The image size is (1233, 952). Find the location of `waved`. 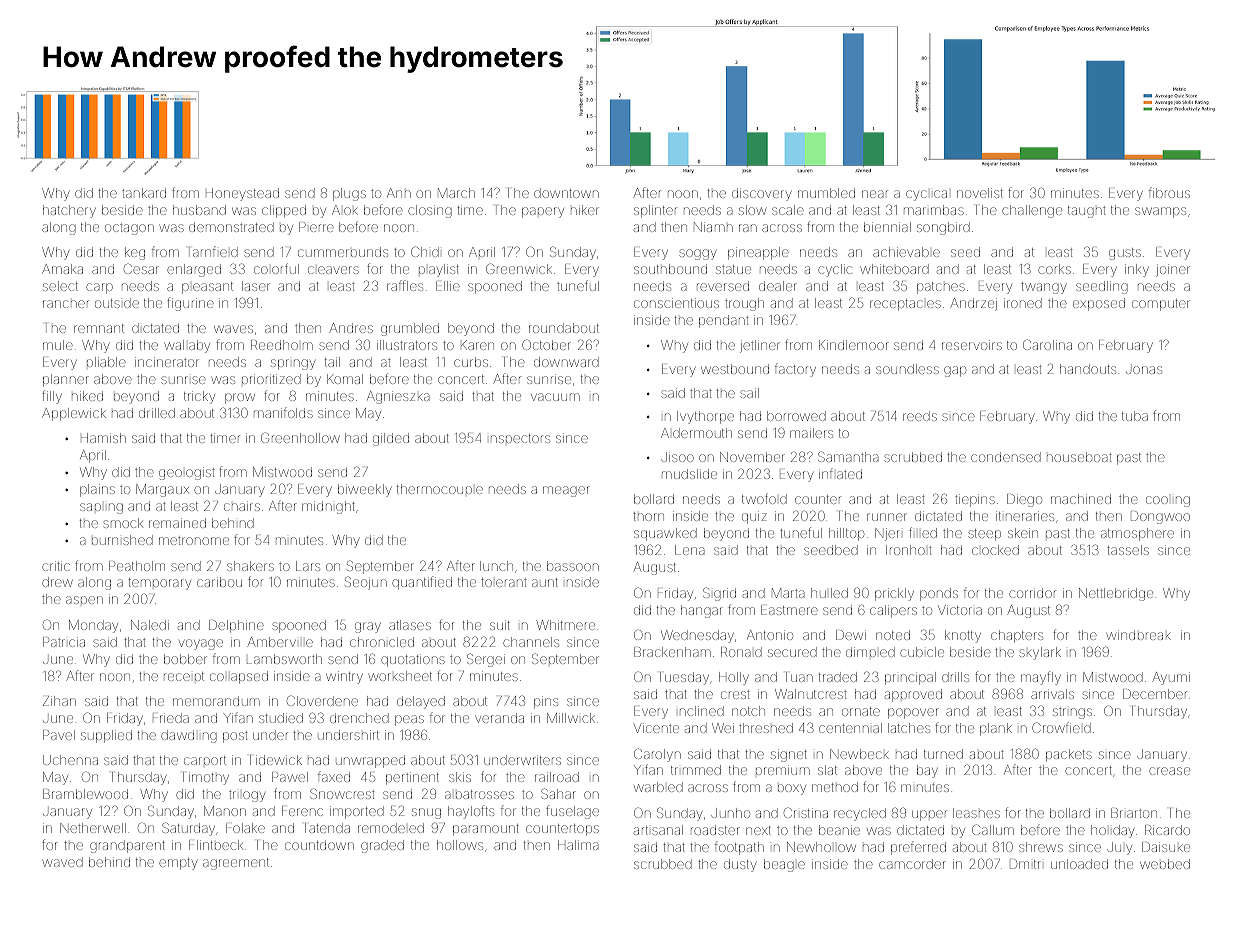

waved is located at coordinates (62, 862).
